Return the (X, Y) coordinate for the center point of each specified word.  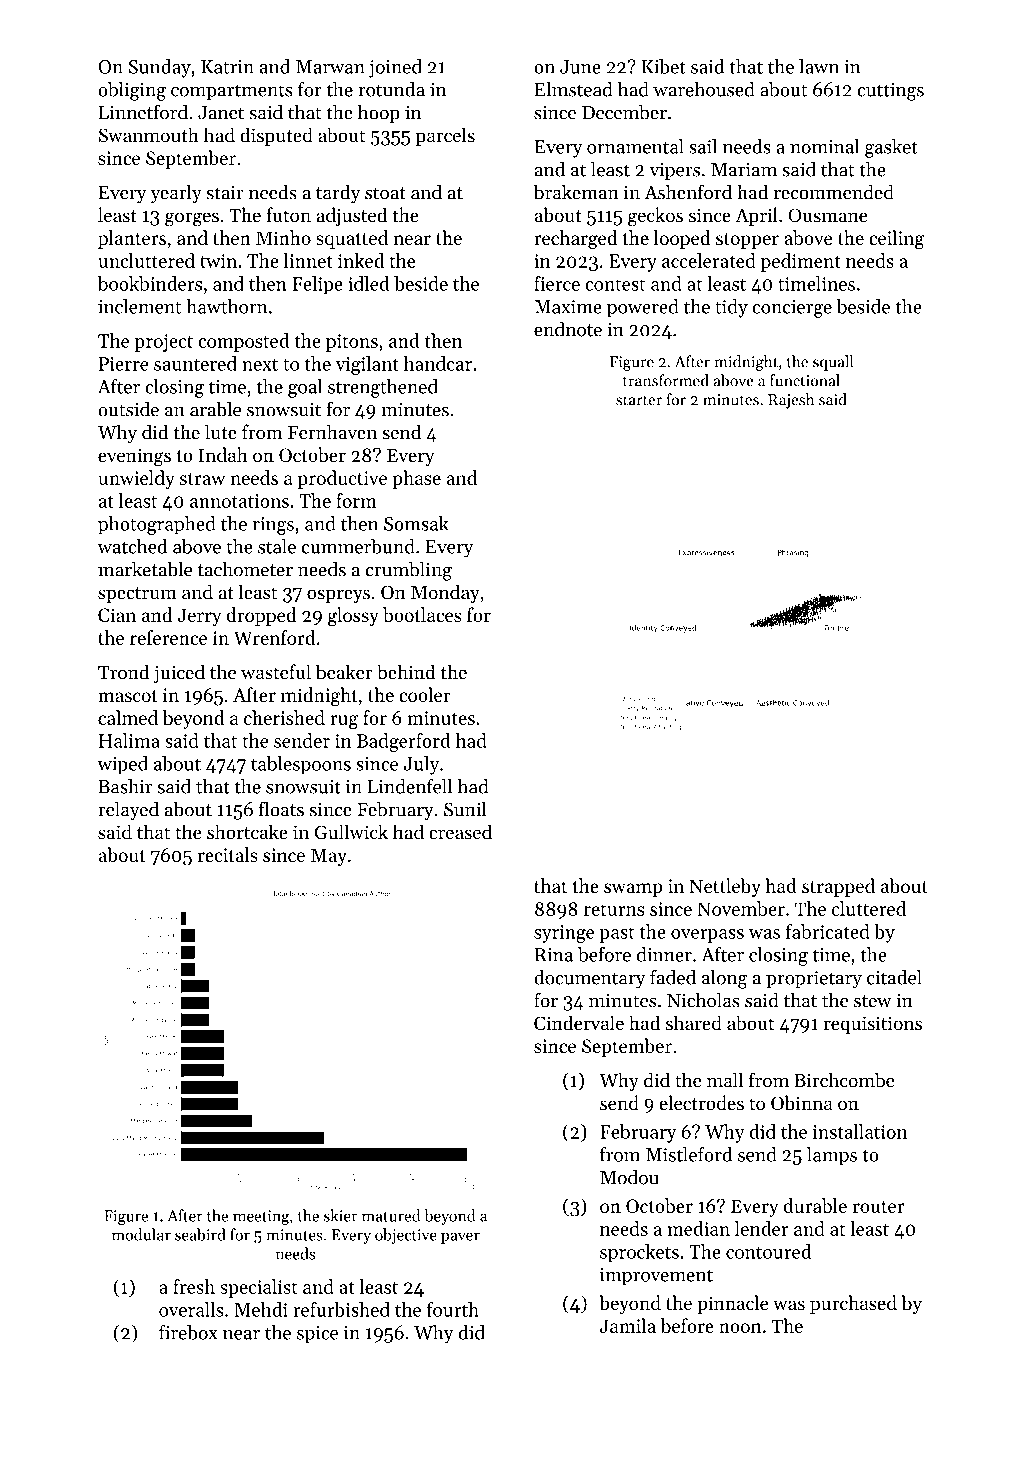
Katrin (227, 67)
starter (639, 400)
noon (740, 1328)
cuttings (890, 92)
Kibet (663, 66)
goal (305, 388)
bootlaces (422, 614)
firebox (188, 1332)
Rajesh (791, 401)
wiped (122, 765)
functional (805, 380)
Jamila (628, 1325)
